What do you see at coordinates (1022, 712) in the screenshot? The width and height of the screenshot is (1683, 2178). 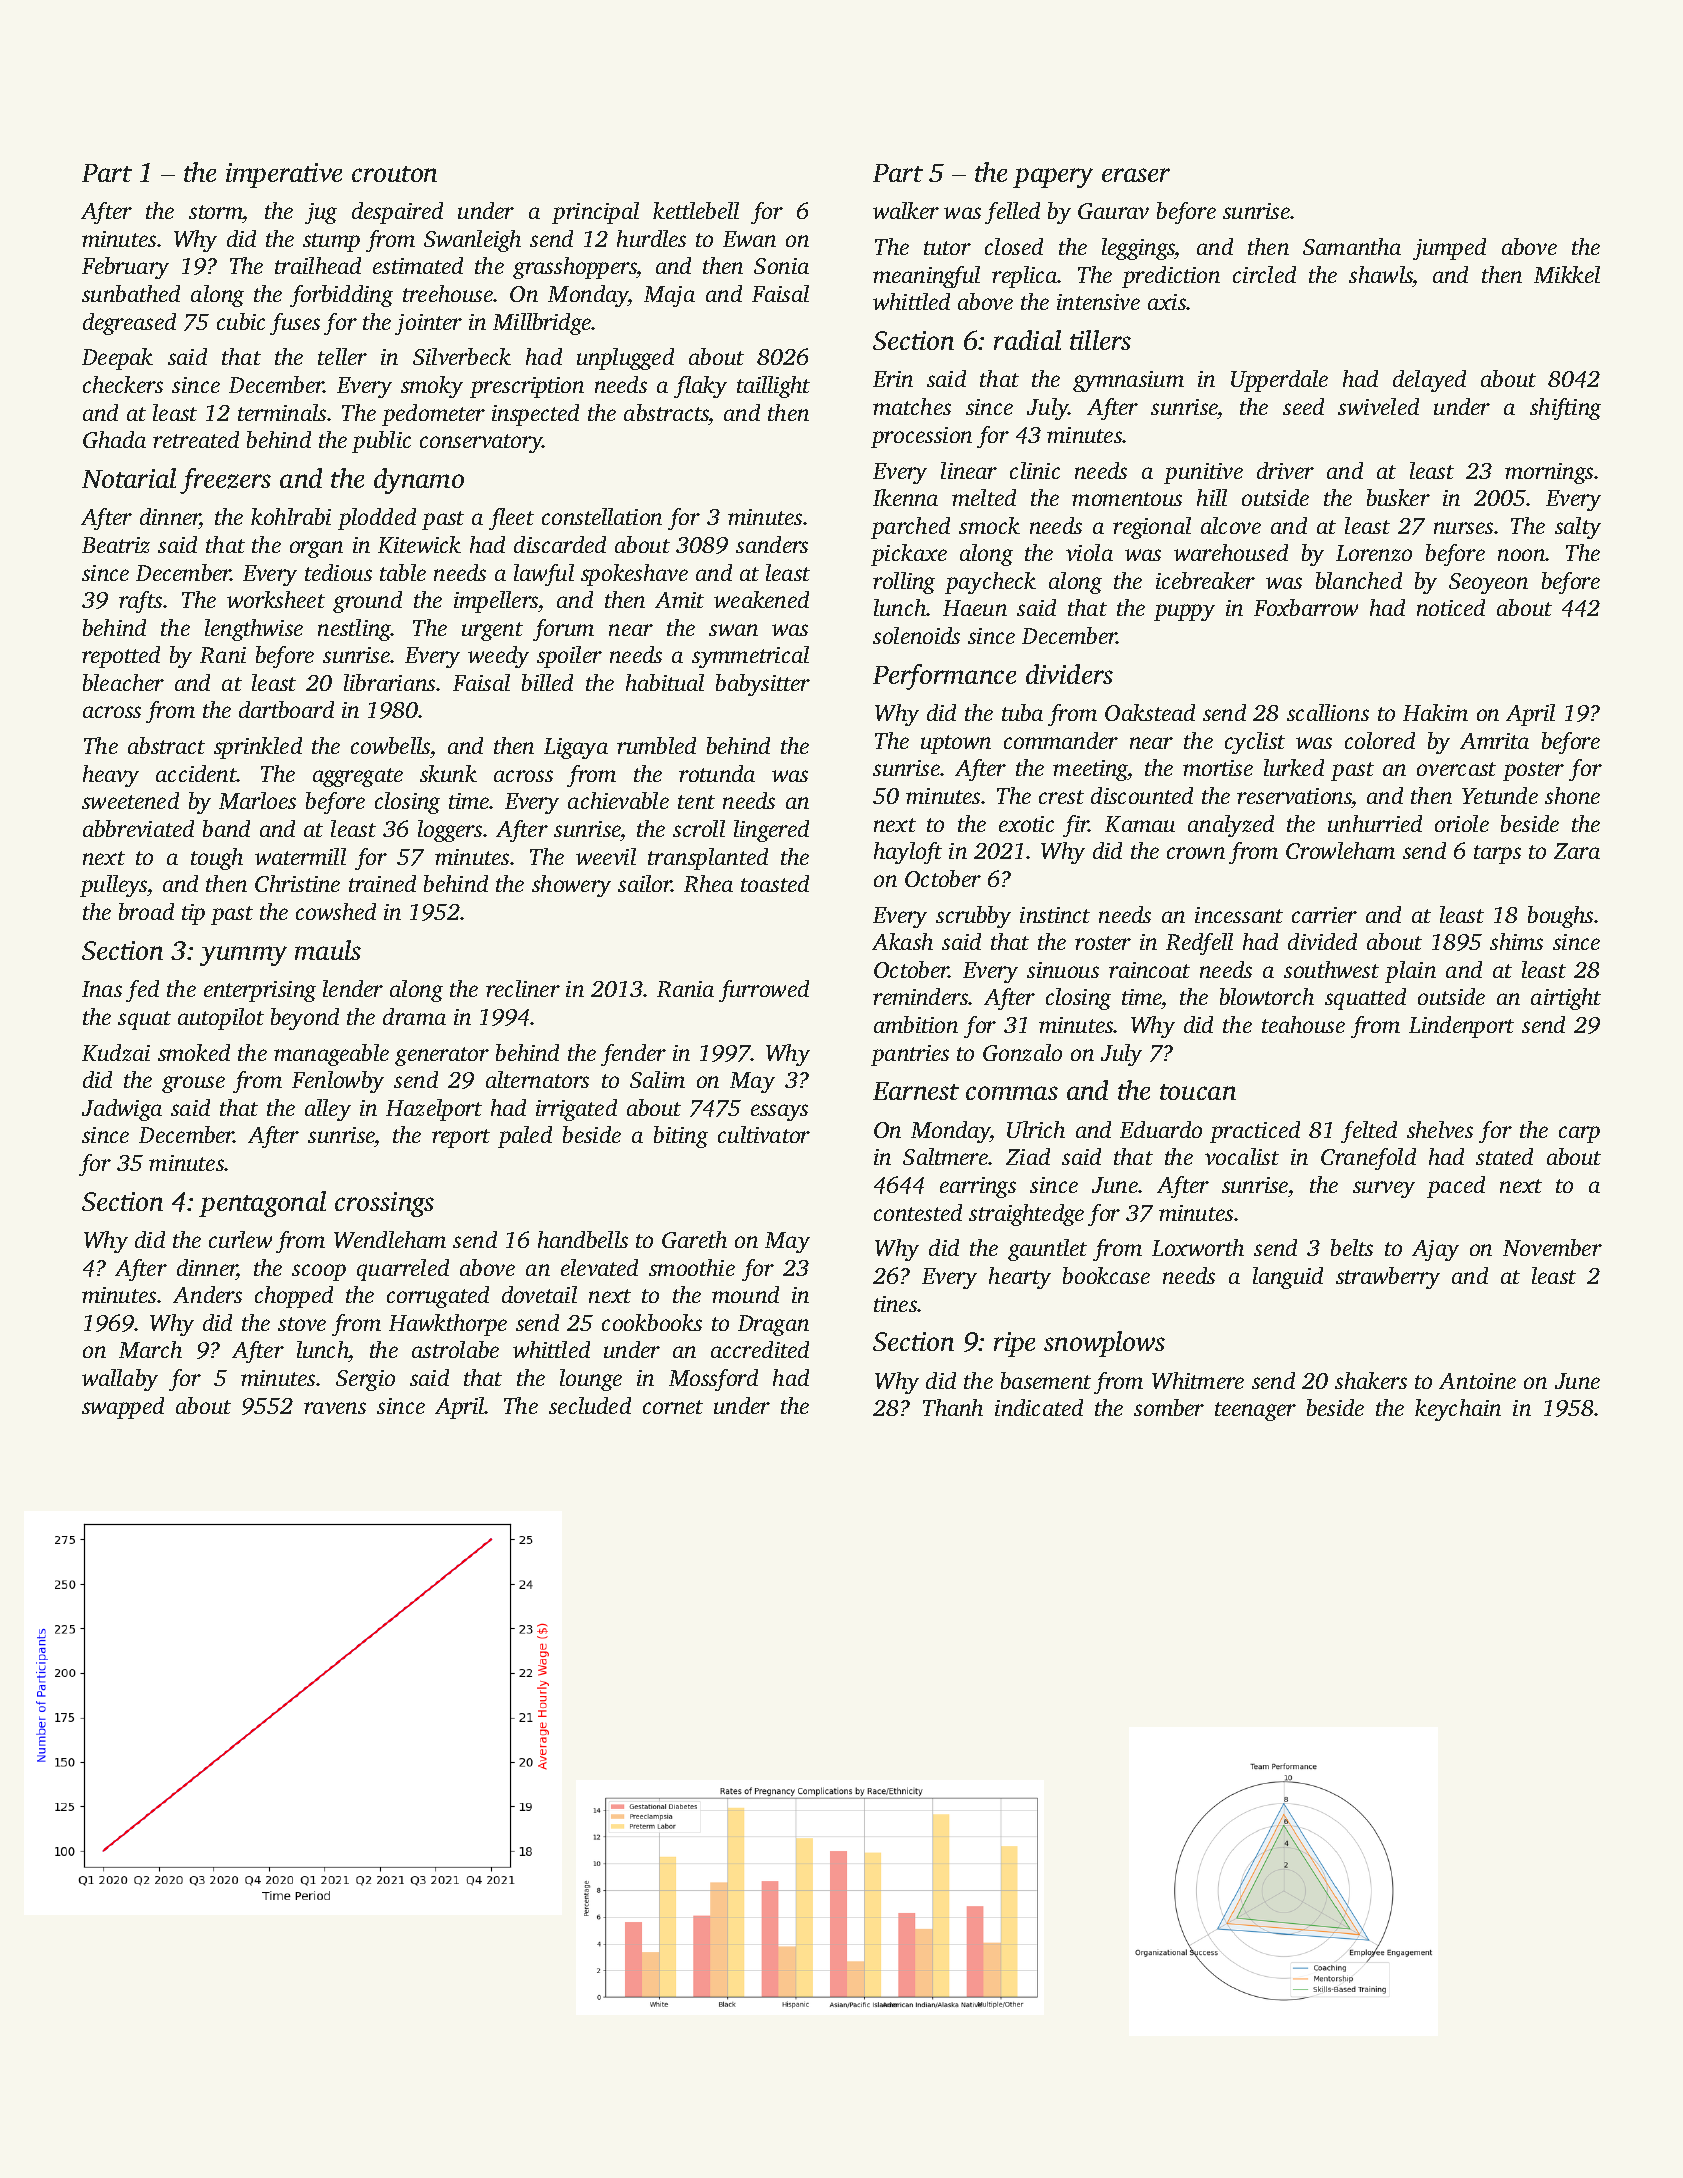 I see `tuba` at bounding box center [1022, 712].
